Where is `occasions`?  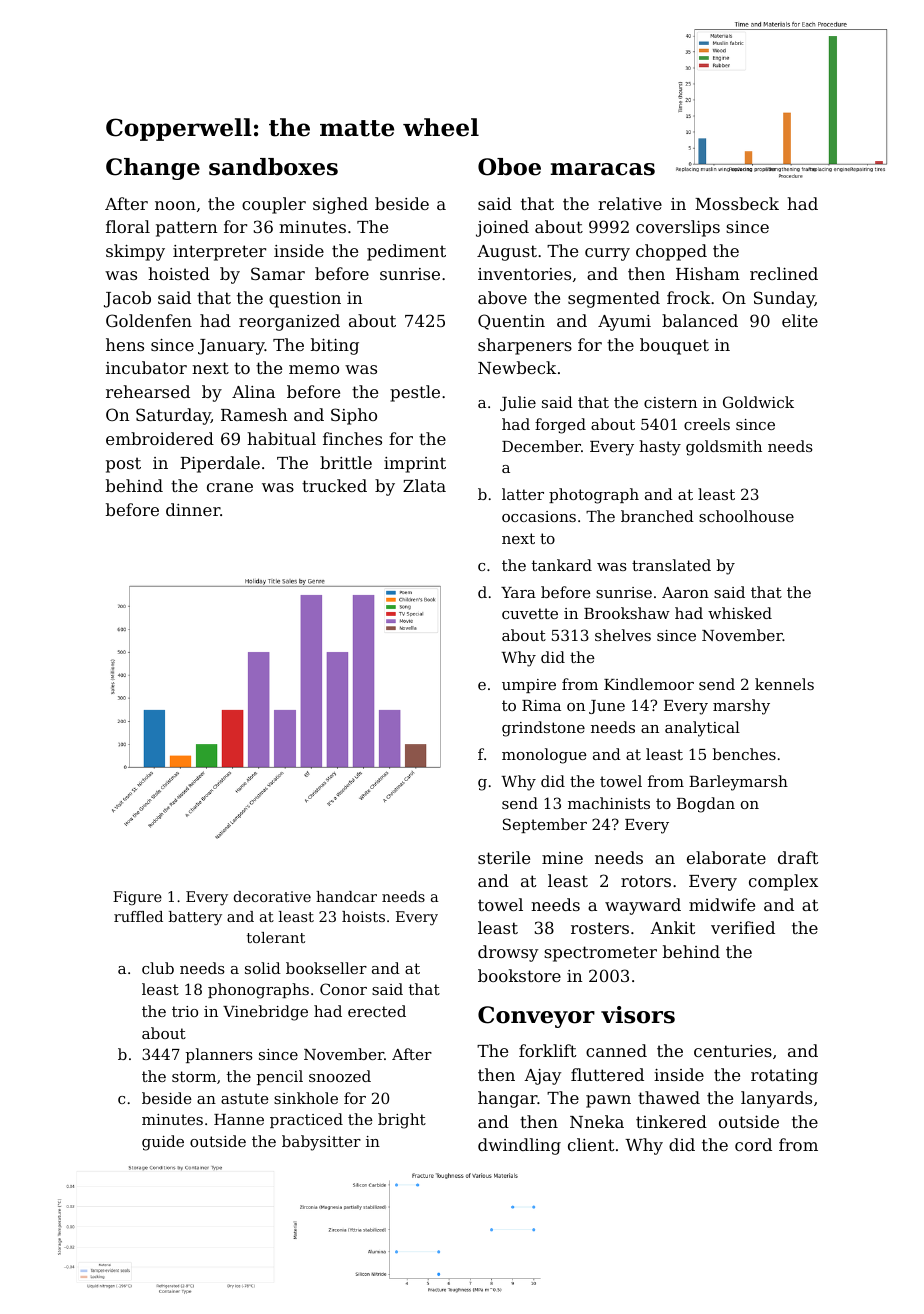 occasions is located at coordinates (539, 516).
